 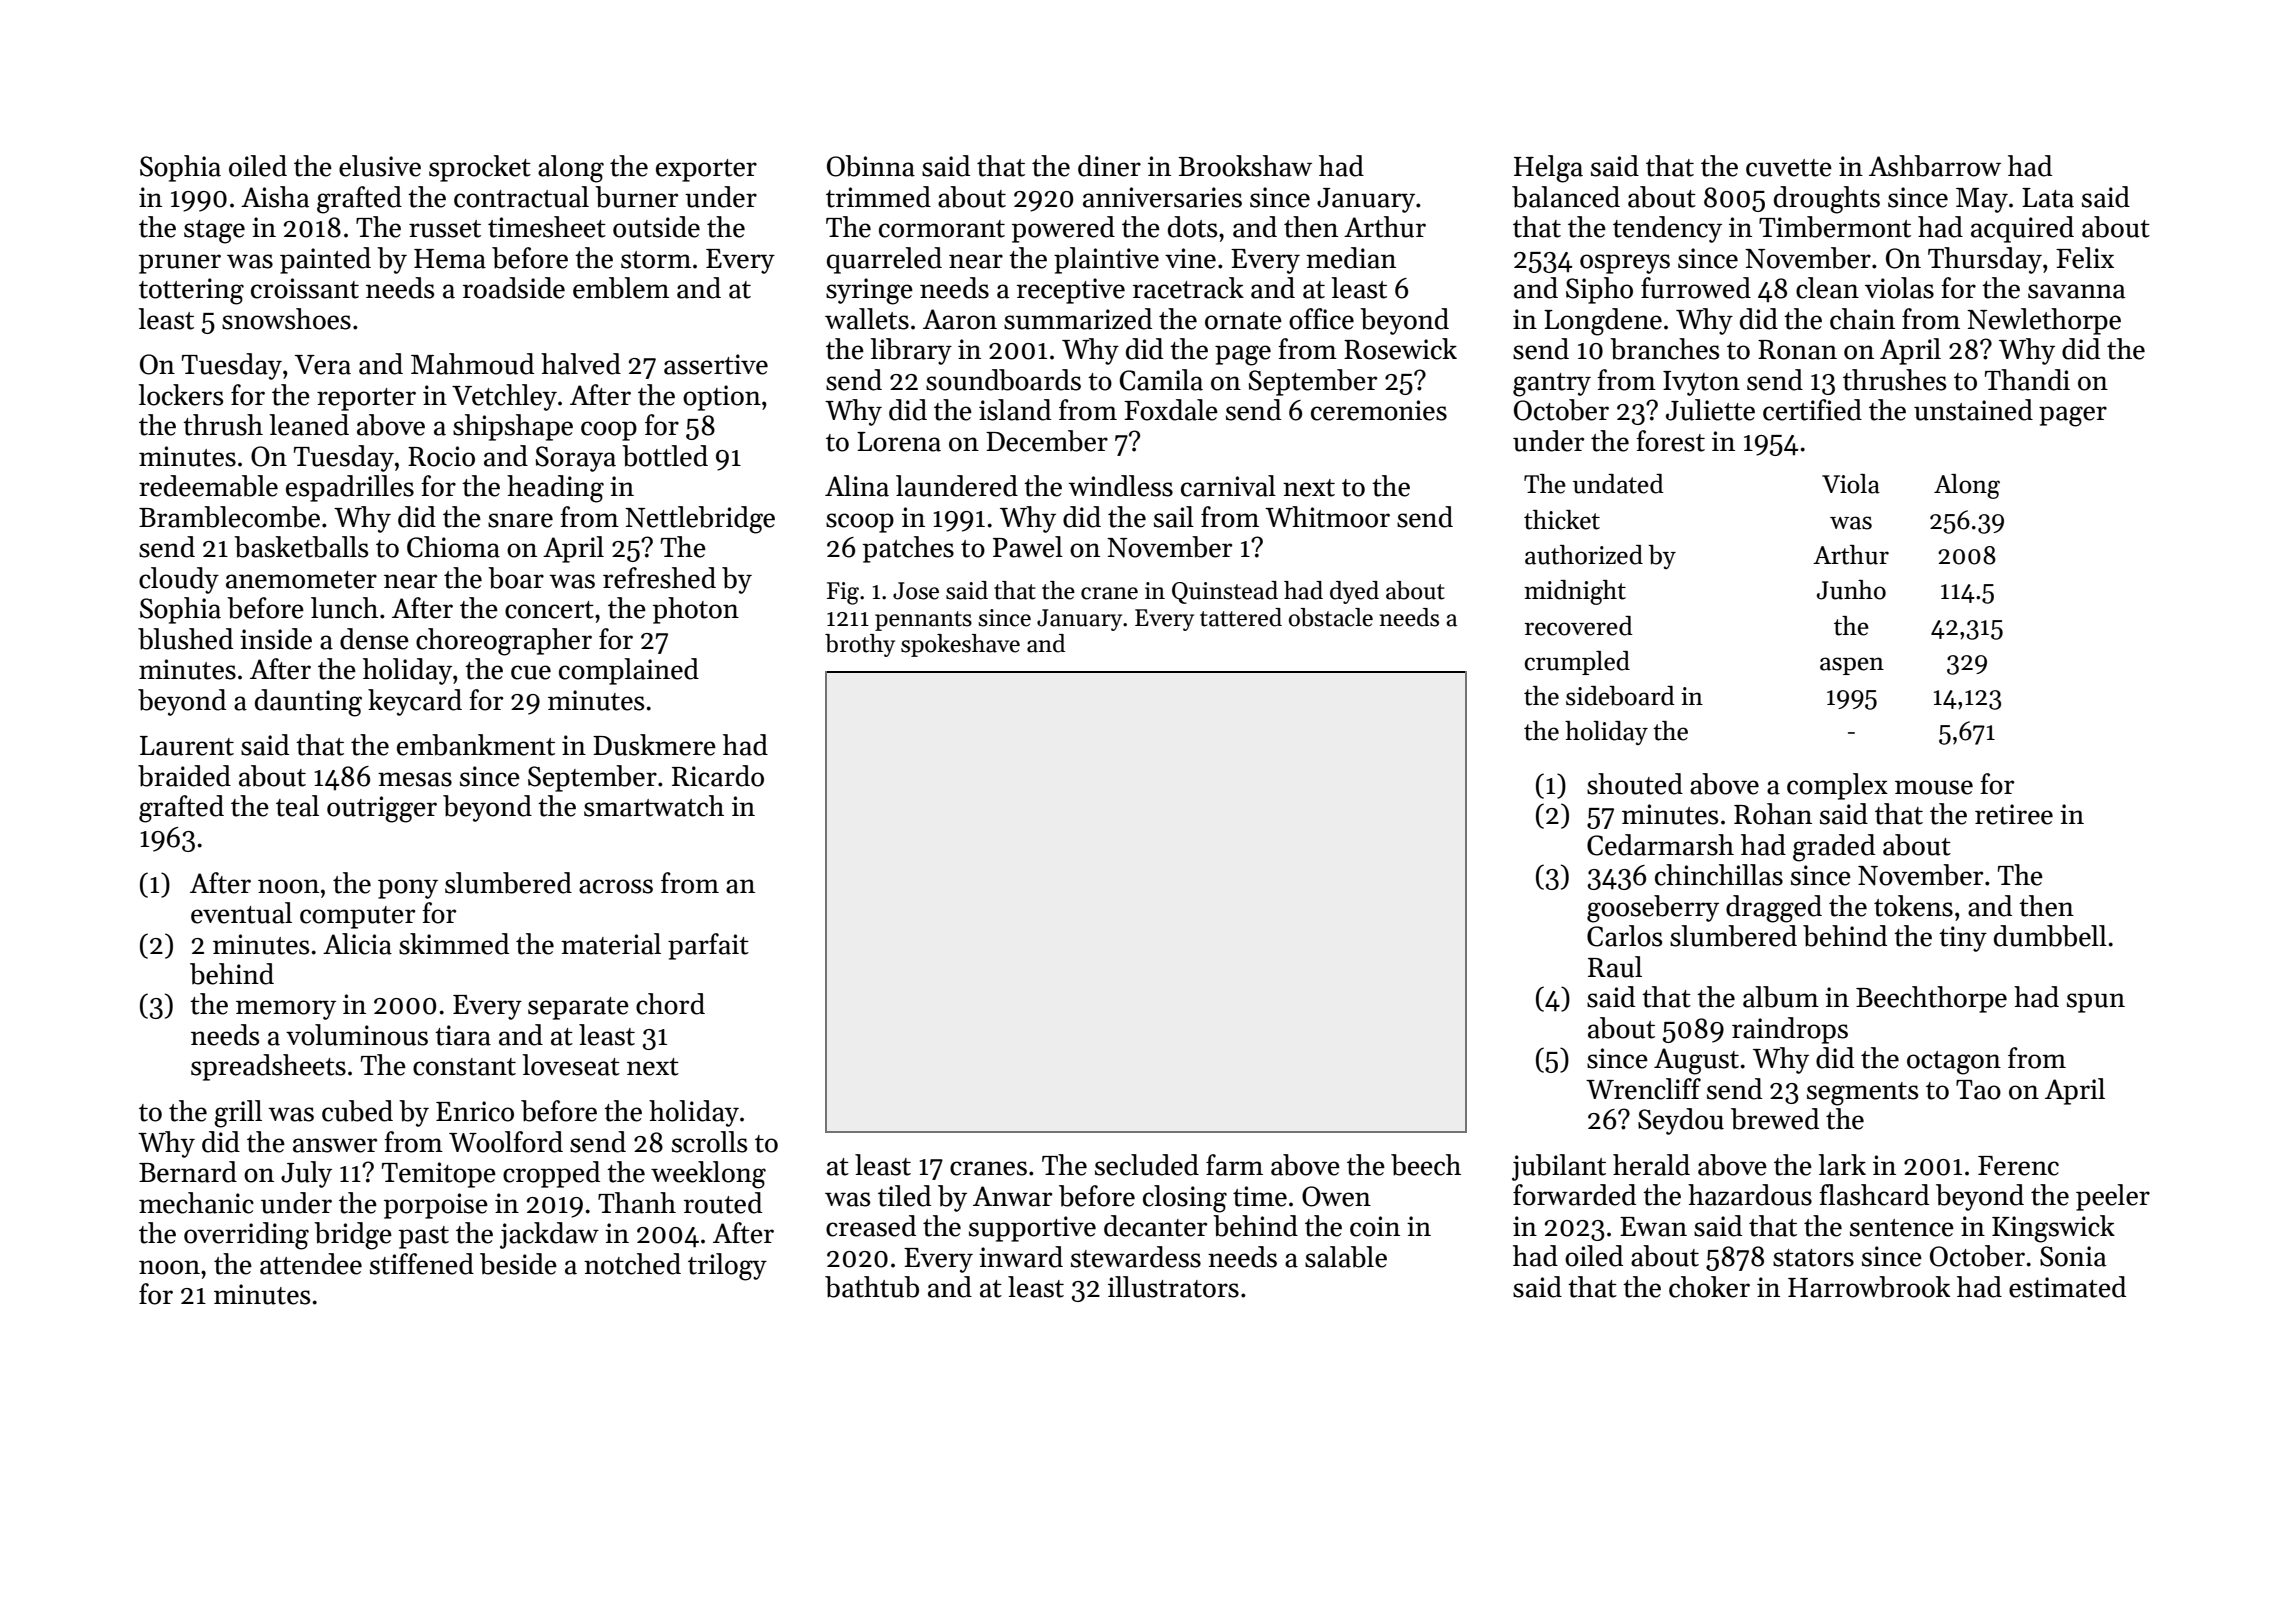 What do you see at coordinates (1954, 1063) in the screenshot?
I see `octagon` at bounding box center [1954, 1063].
